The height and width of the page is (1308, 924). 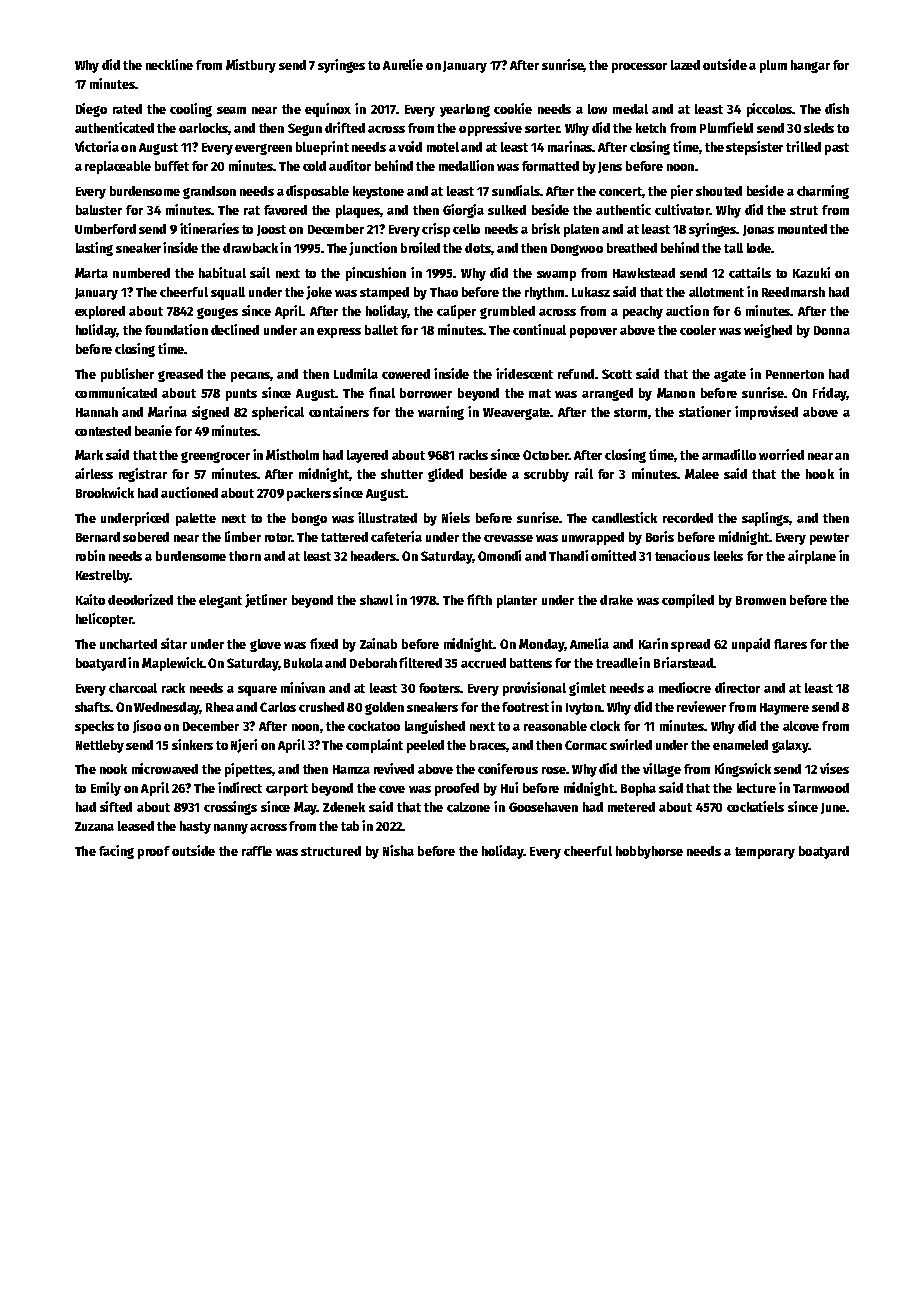 What do you see at coordinates (420, 247) in the page?
I see `broiled` at bounding box center [420, 247].
